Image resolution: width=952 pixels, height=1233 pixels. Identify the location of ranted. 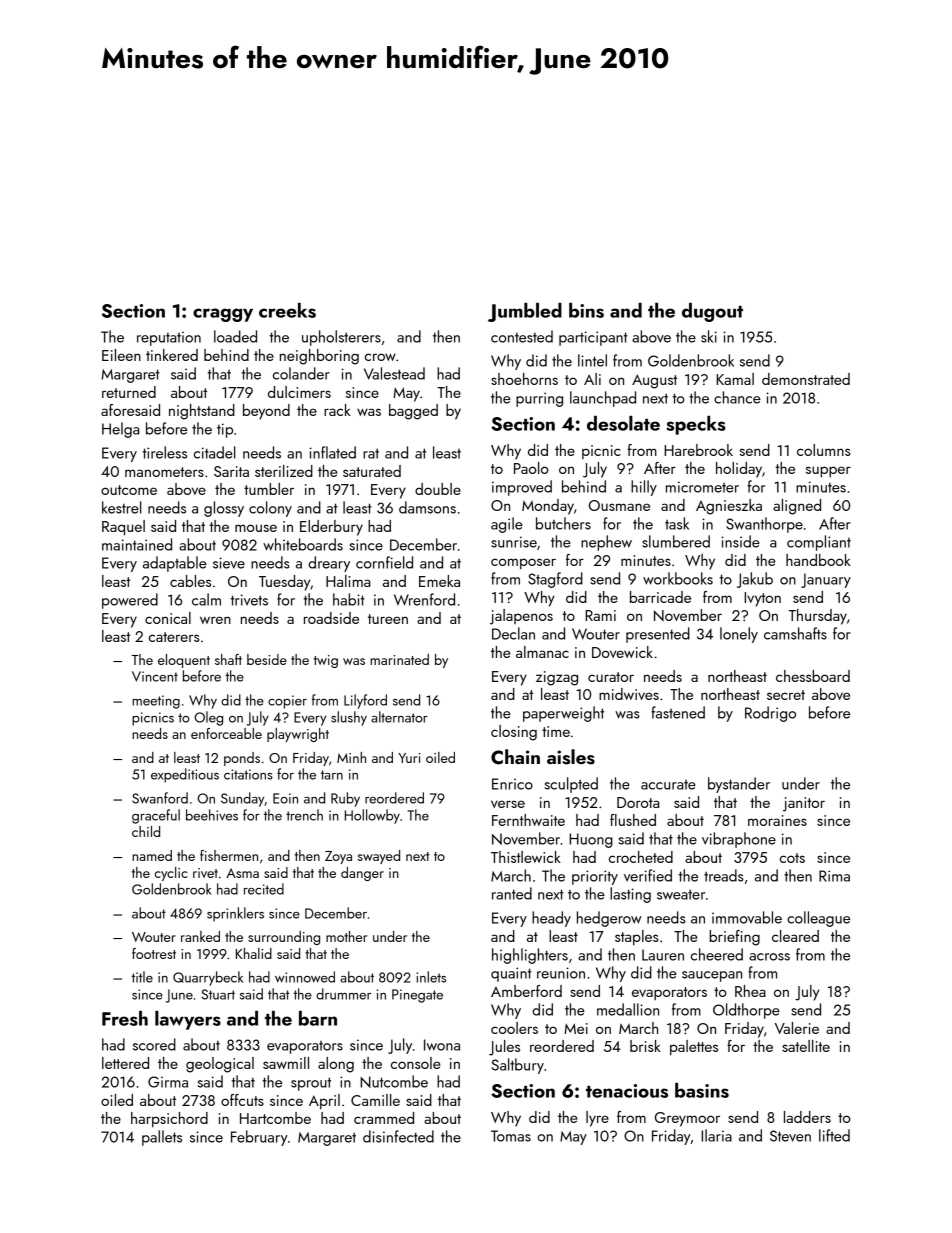
(512, 893).
